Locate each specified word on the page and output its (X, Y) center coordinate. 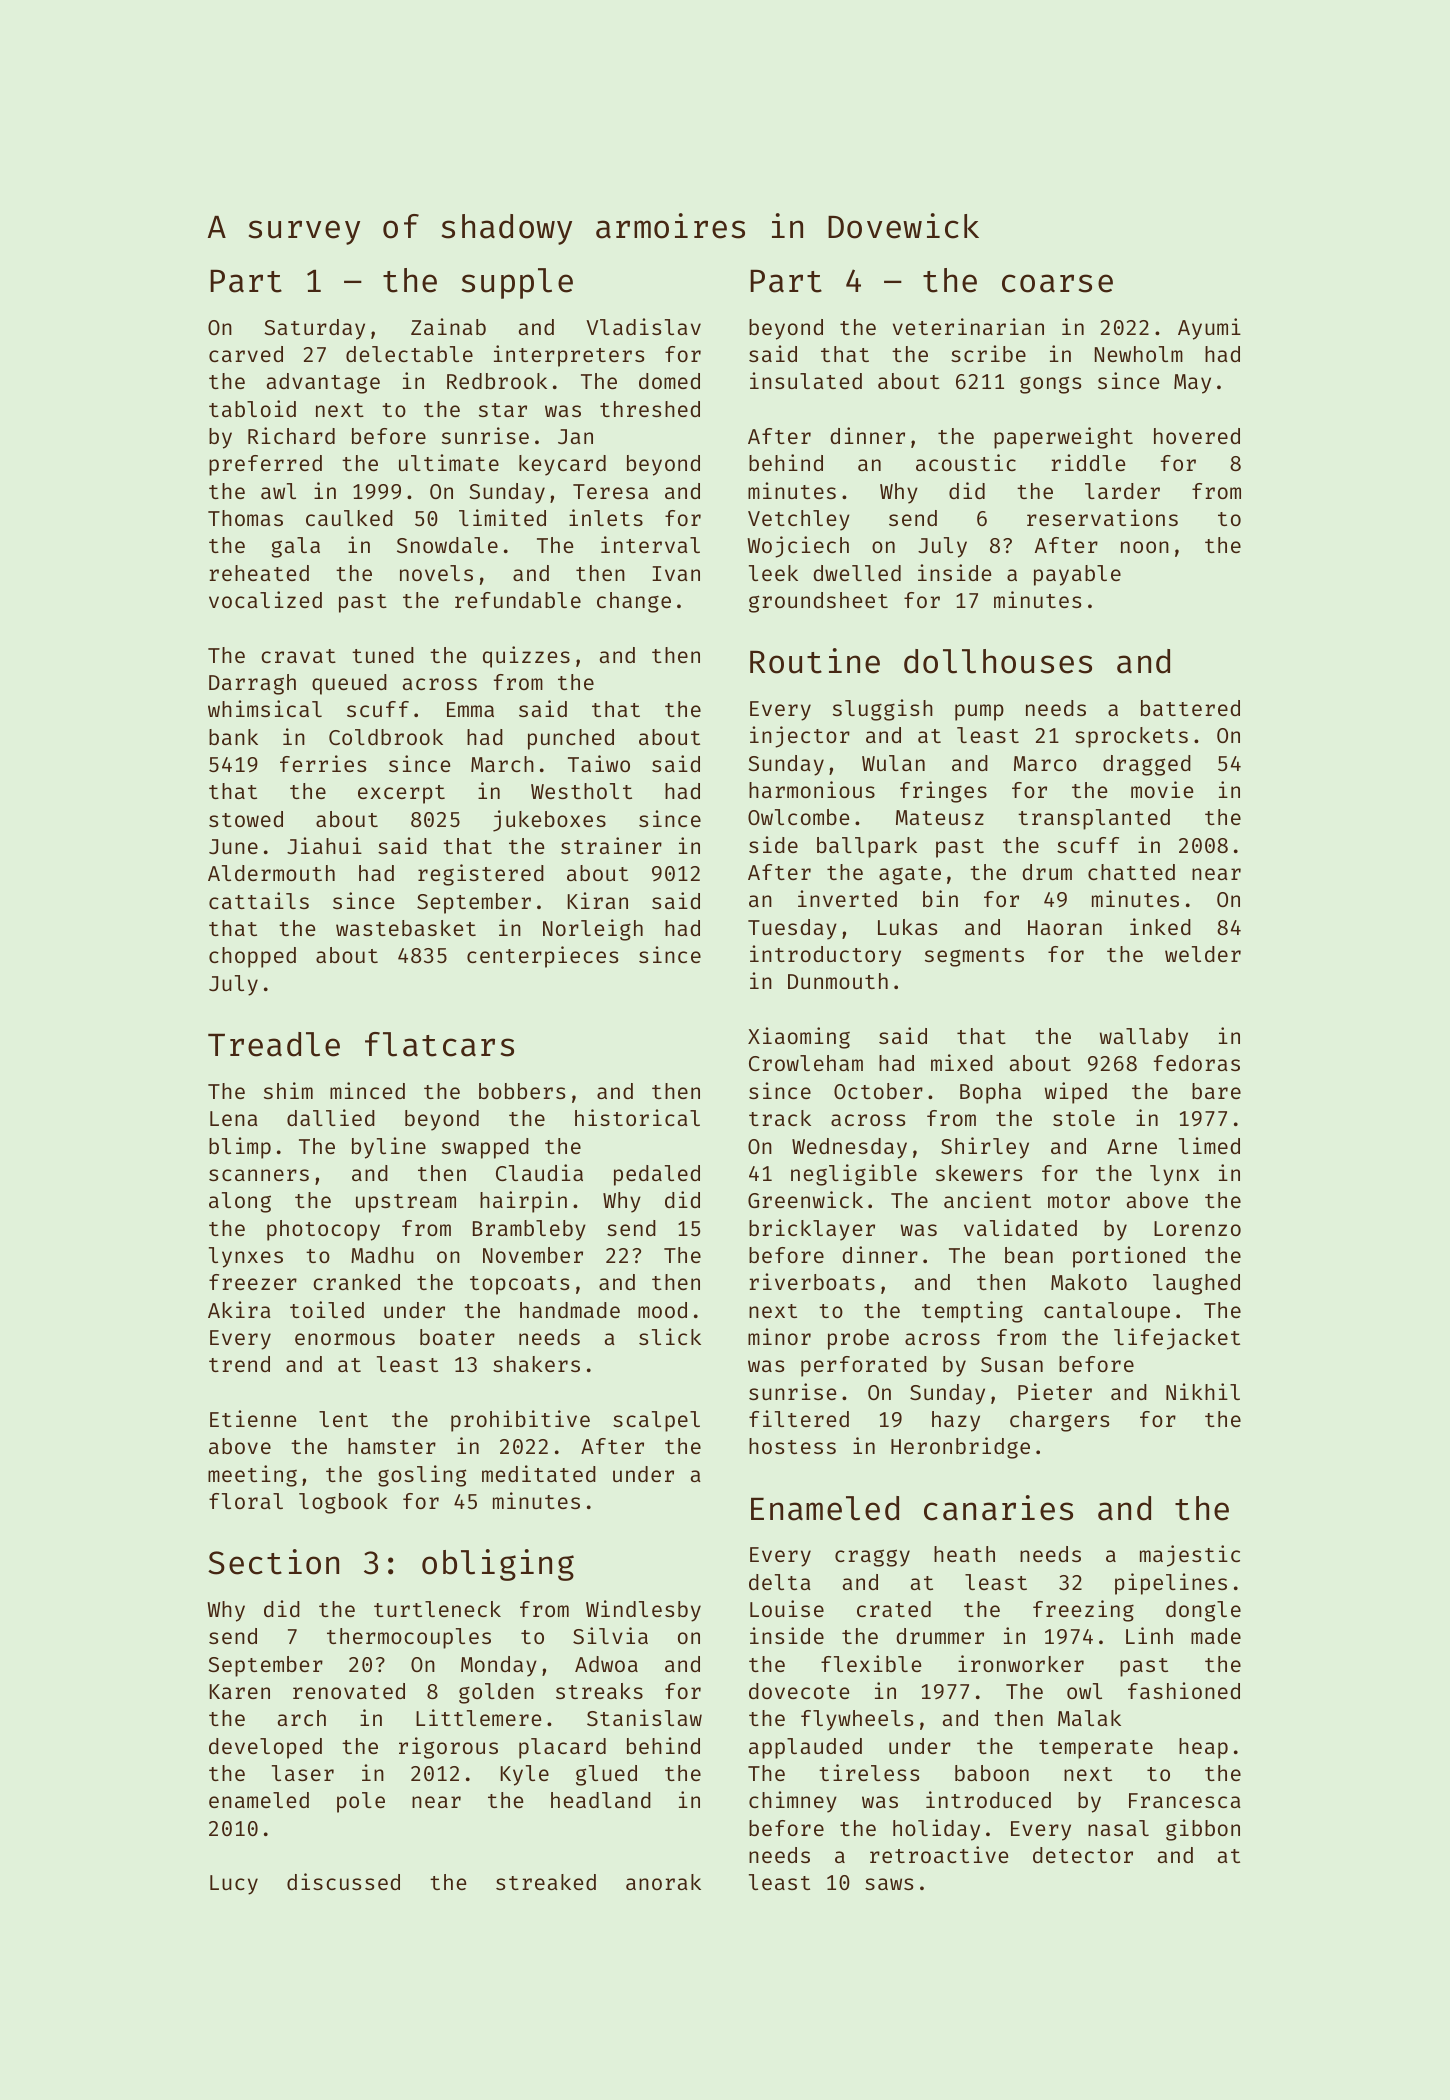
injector (800, 737)
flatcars (439, 1044)
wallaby (1144, 1038)
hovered (1197, 436)
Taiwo (599, 763)
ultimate (449, 462)
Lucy (234, 1885)
